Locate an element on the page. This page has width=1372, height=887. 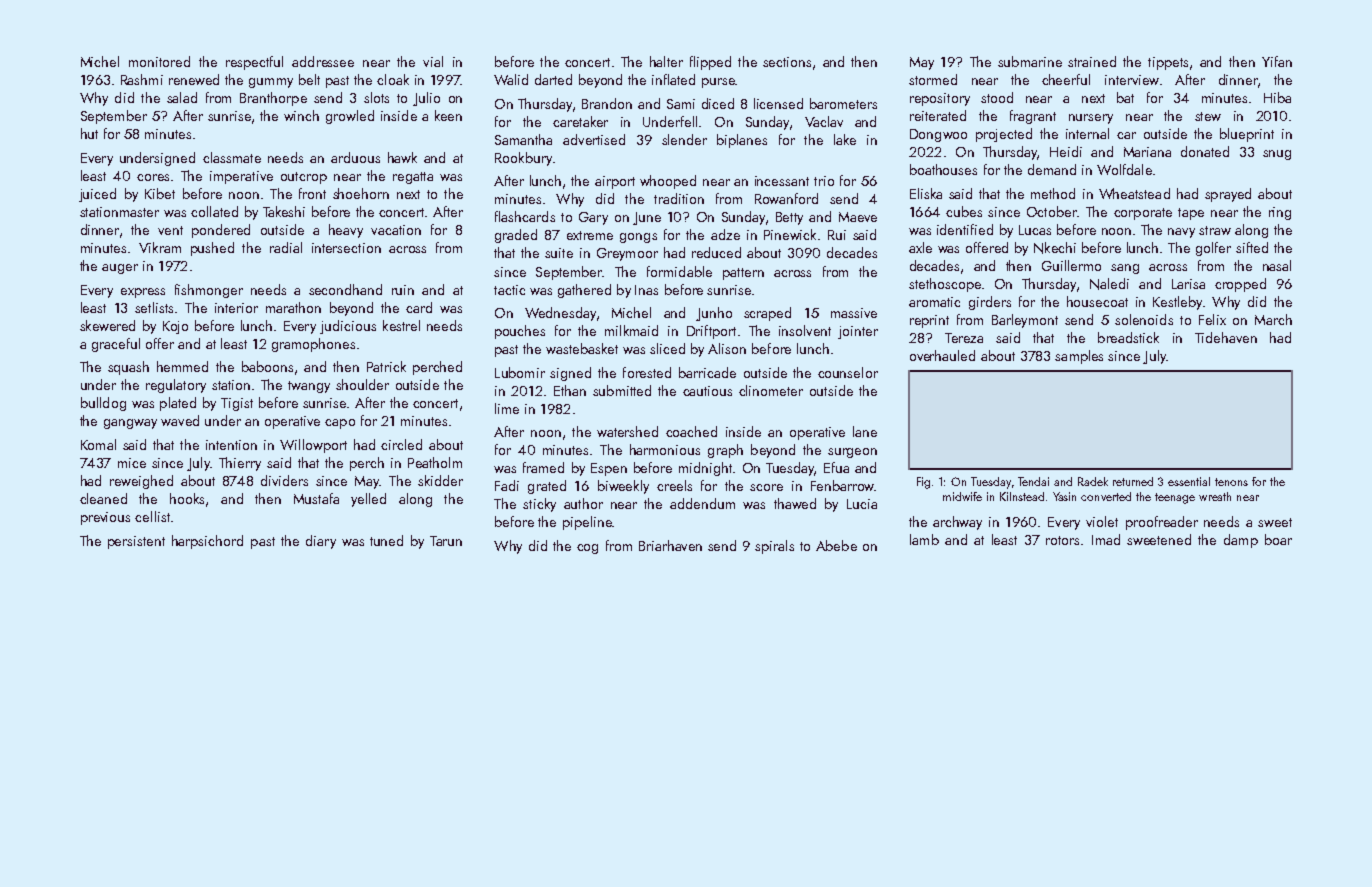
rotors is located at coordinates (1062, 540).
